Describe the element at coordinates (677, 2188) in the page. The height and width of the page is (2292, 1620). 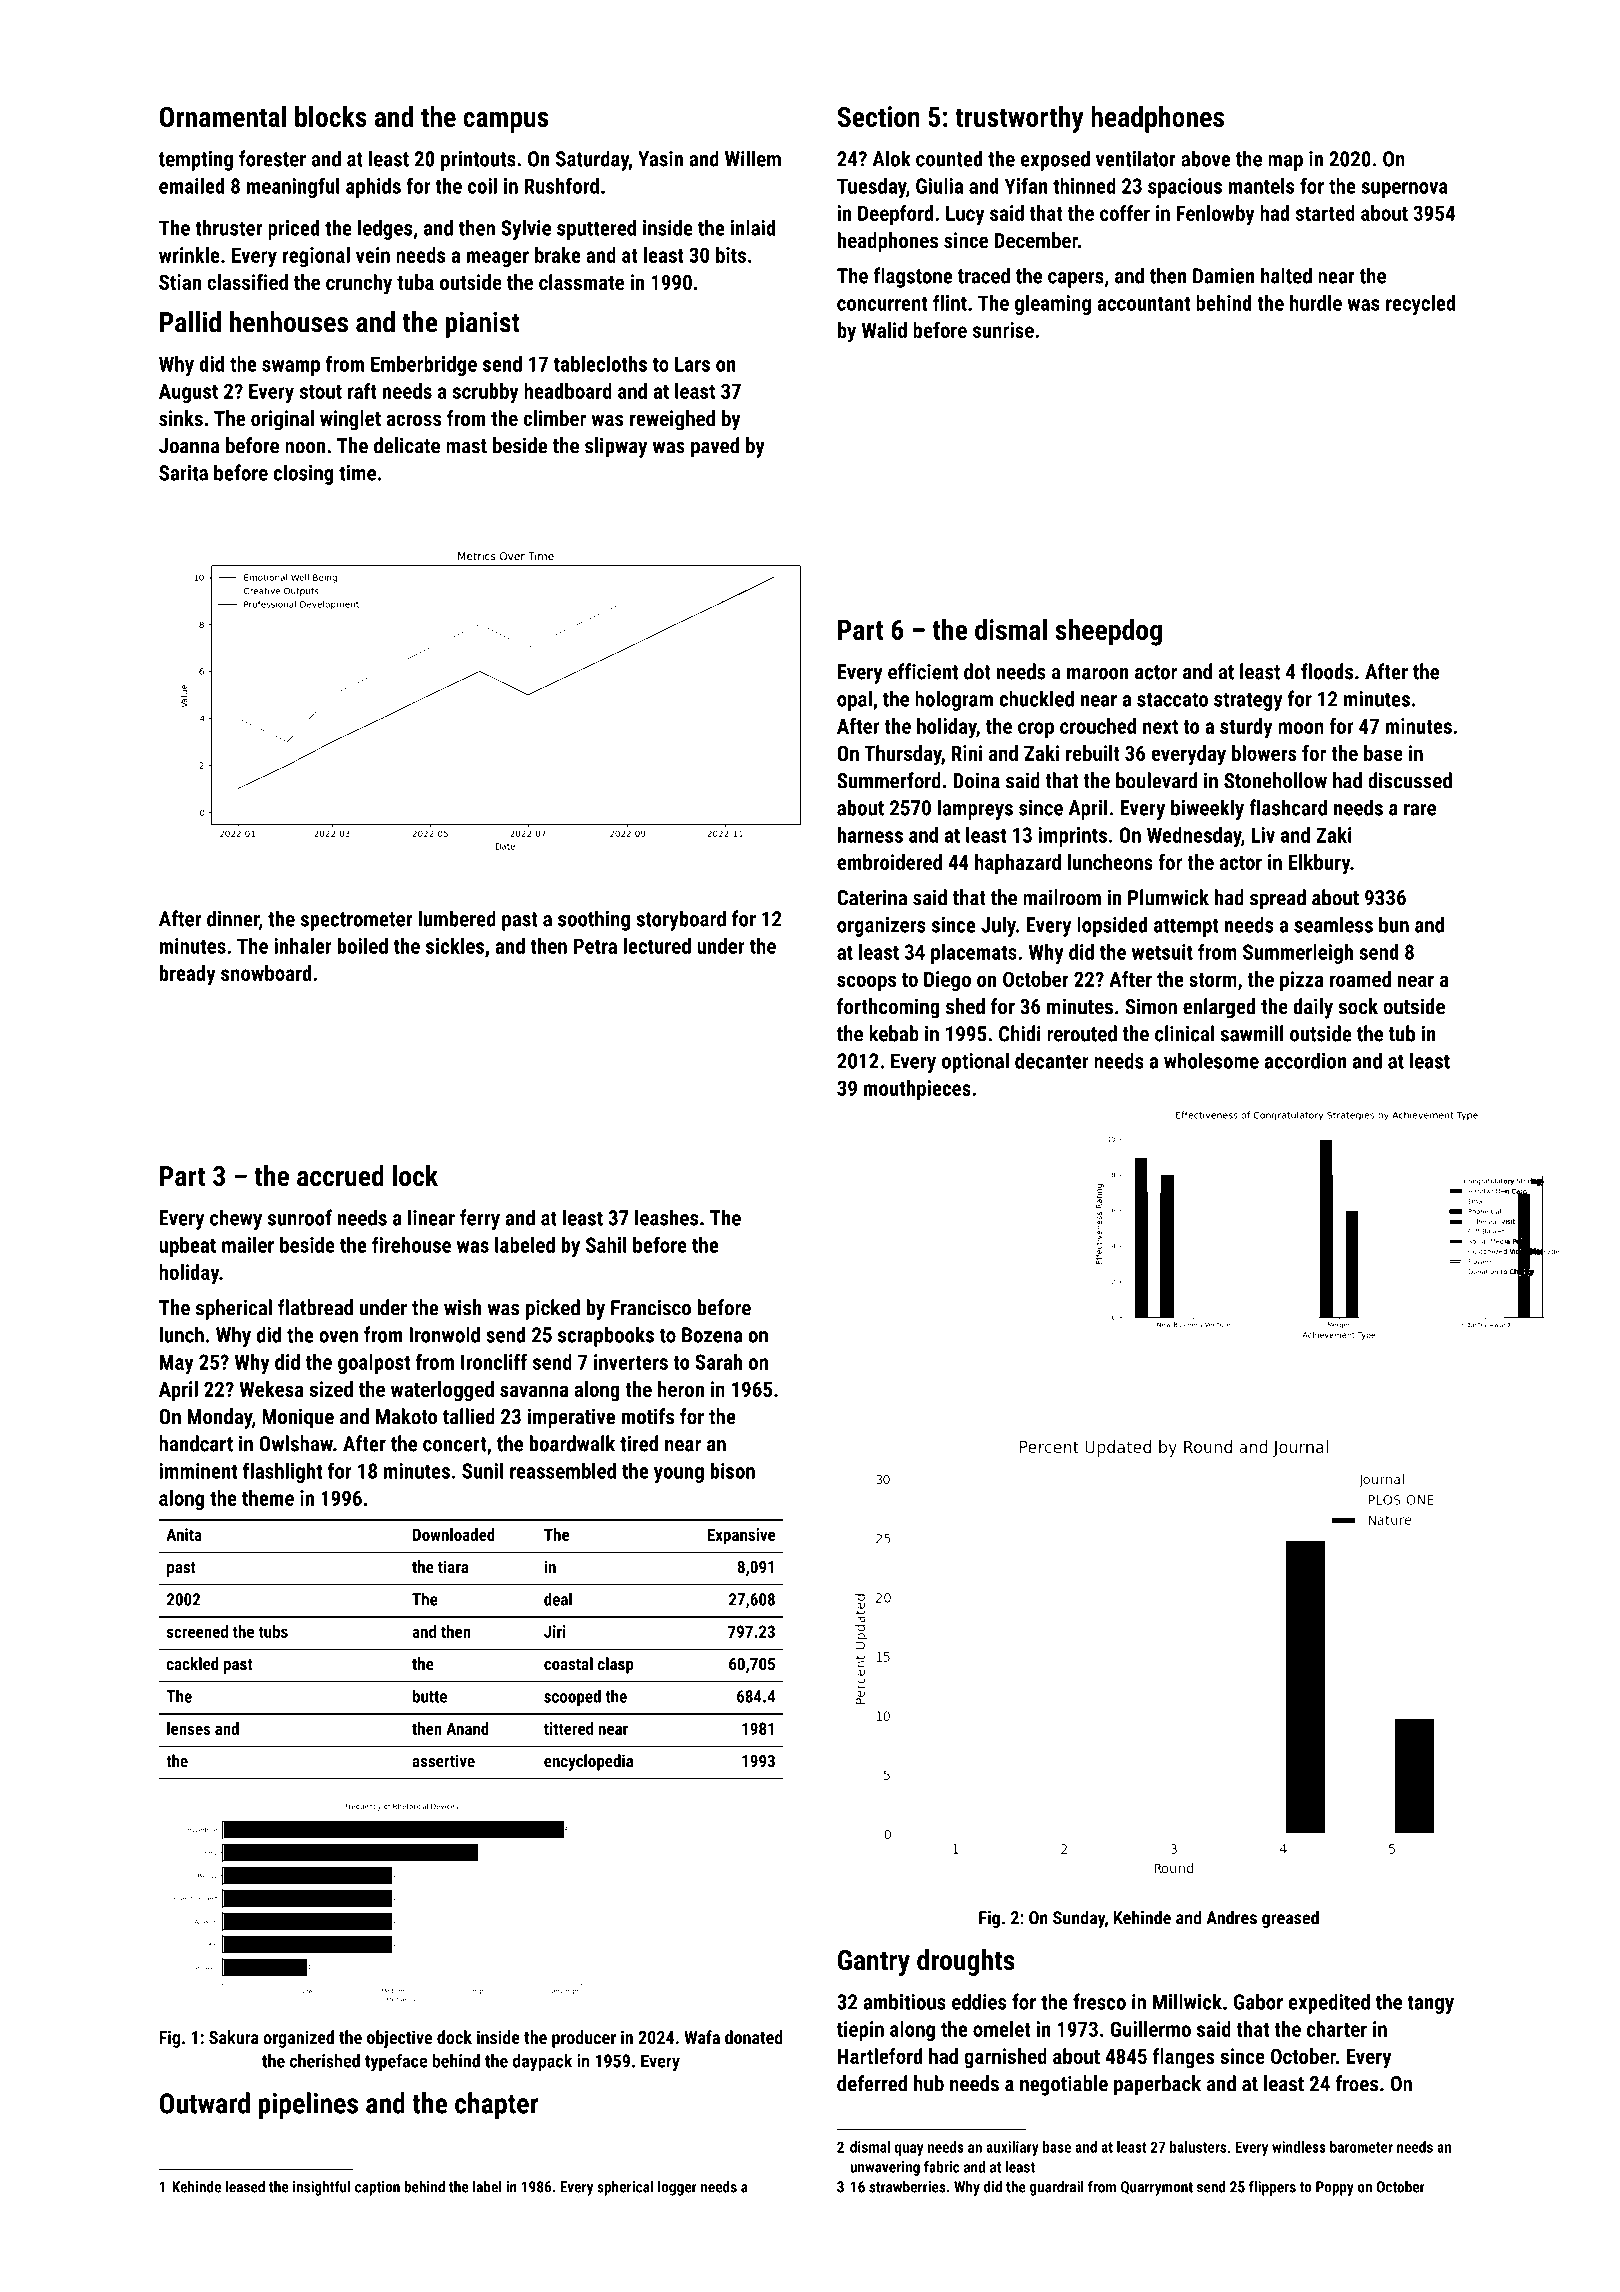
I see `logger` at that location.
